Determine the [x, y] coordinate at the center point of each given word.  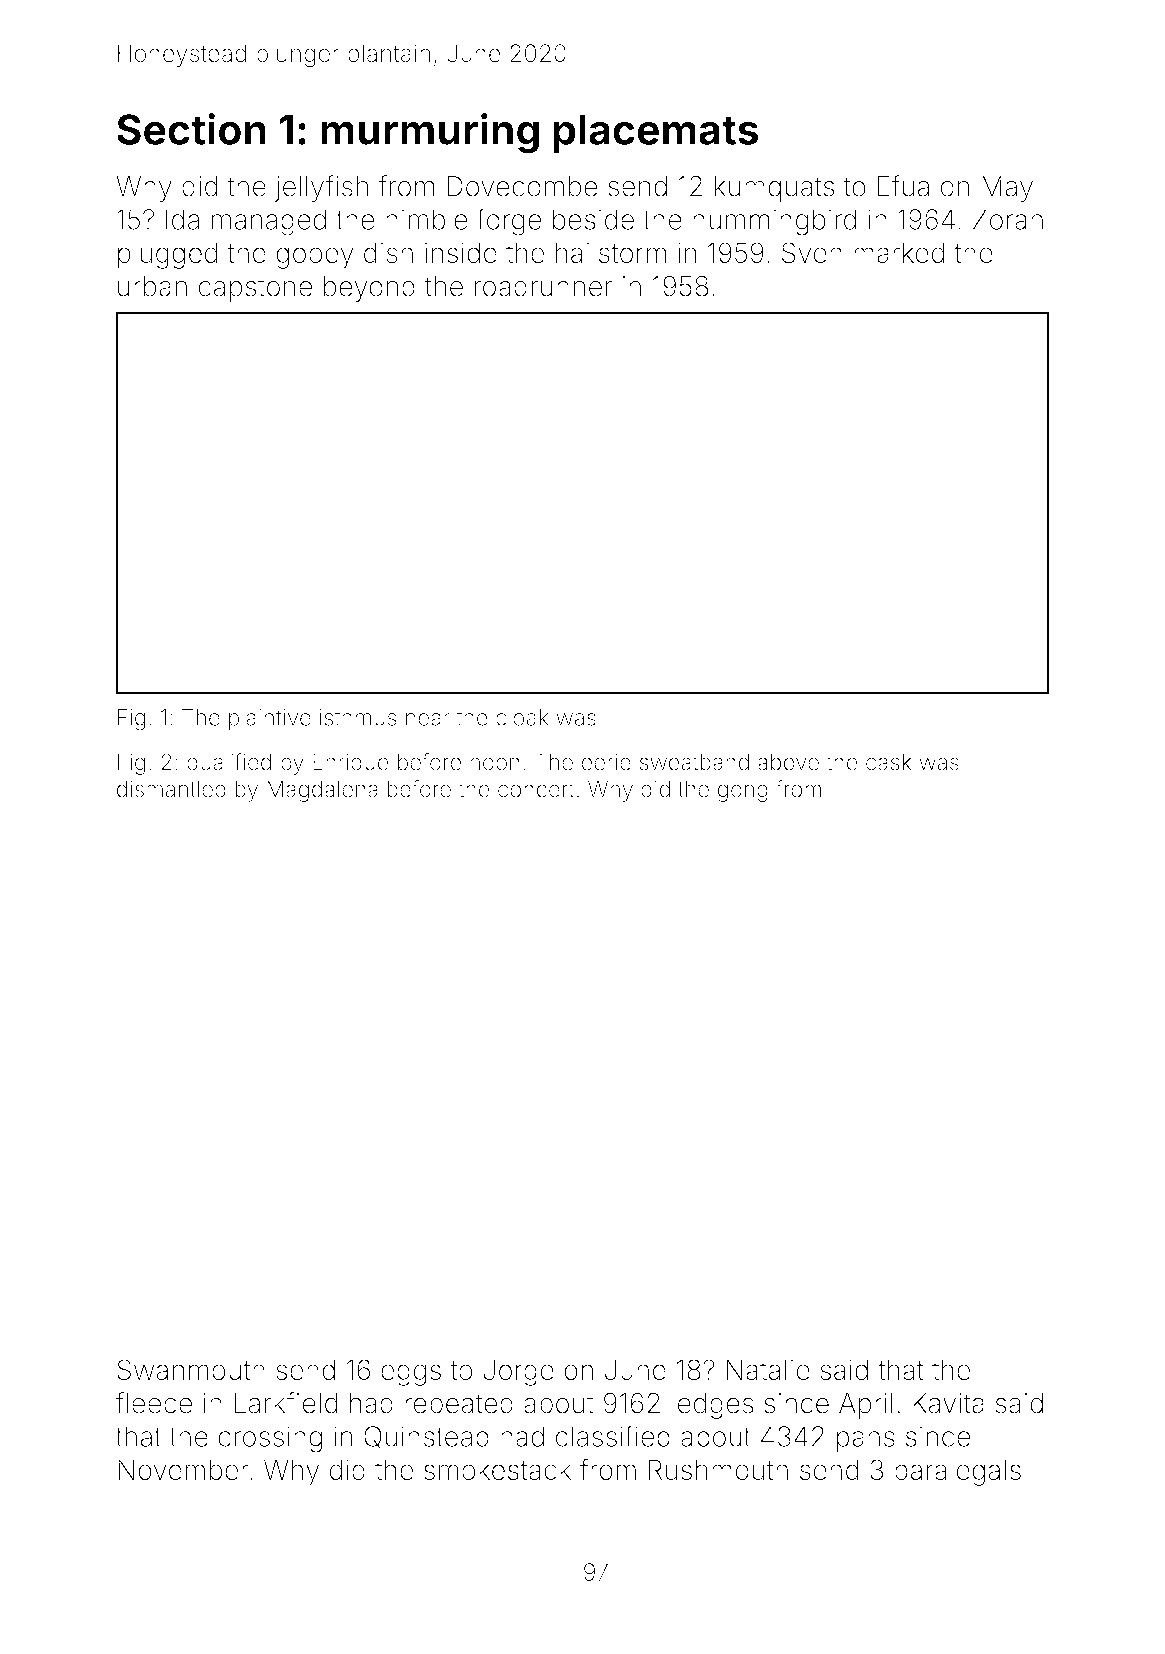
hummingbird [774, 222]
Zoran [1008, 219]
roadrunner [544, 286]
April [866, 1406]
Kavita [948, 1403]
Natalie [768, 1369]
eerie [606, 762]
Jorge [518, 1372]
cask [889, 762]
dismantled [171, 789]
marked [899, 252]
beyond [369, 289]
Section [191, 129]
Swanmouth [191, 1369]
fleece [154, 1403]
